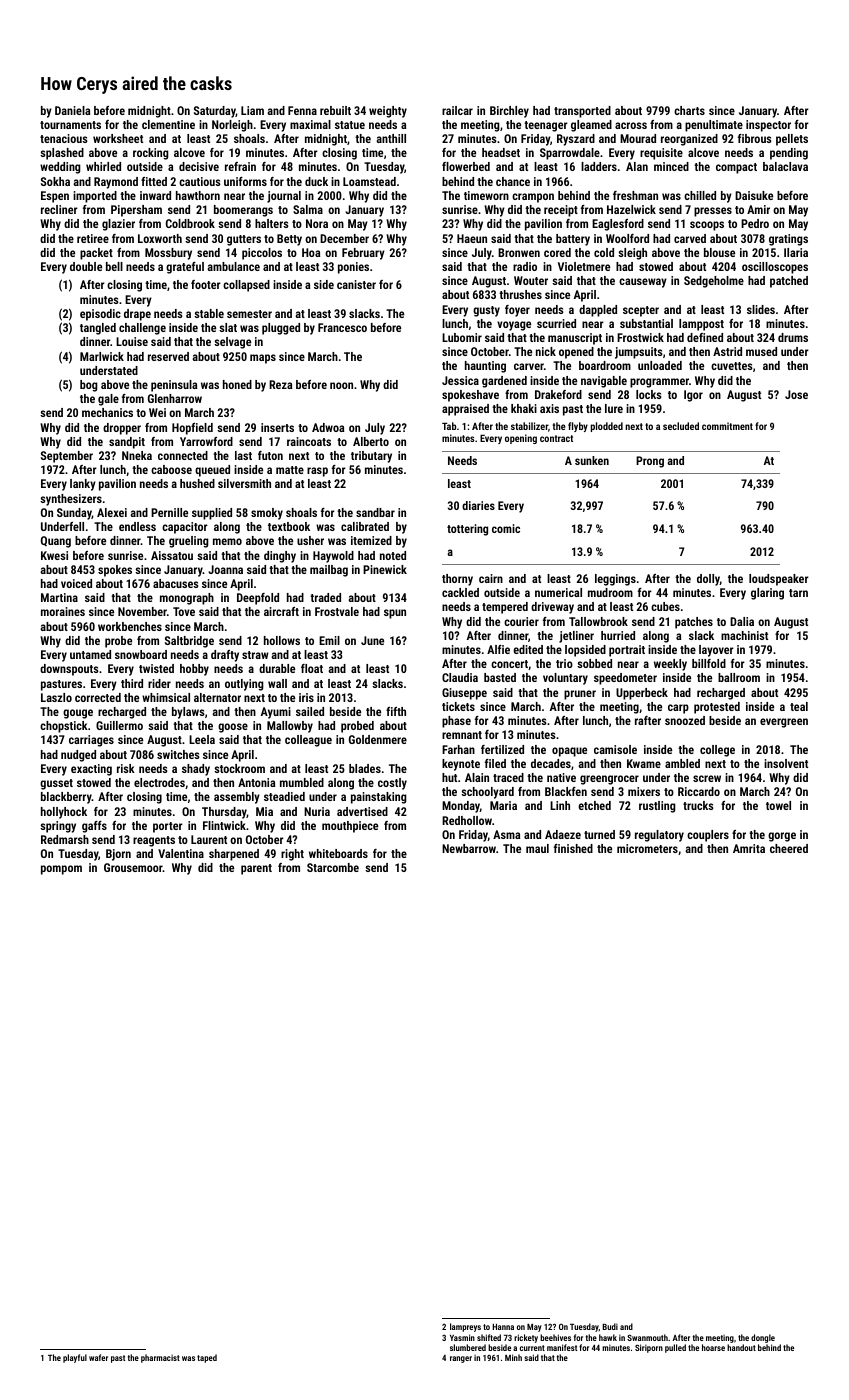  Describe the element at coordinates (469, 848) in the screenshot. I see `Newbarrow` at that location.
